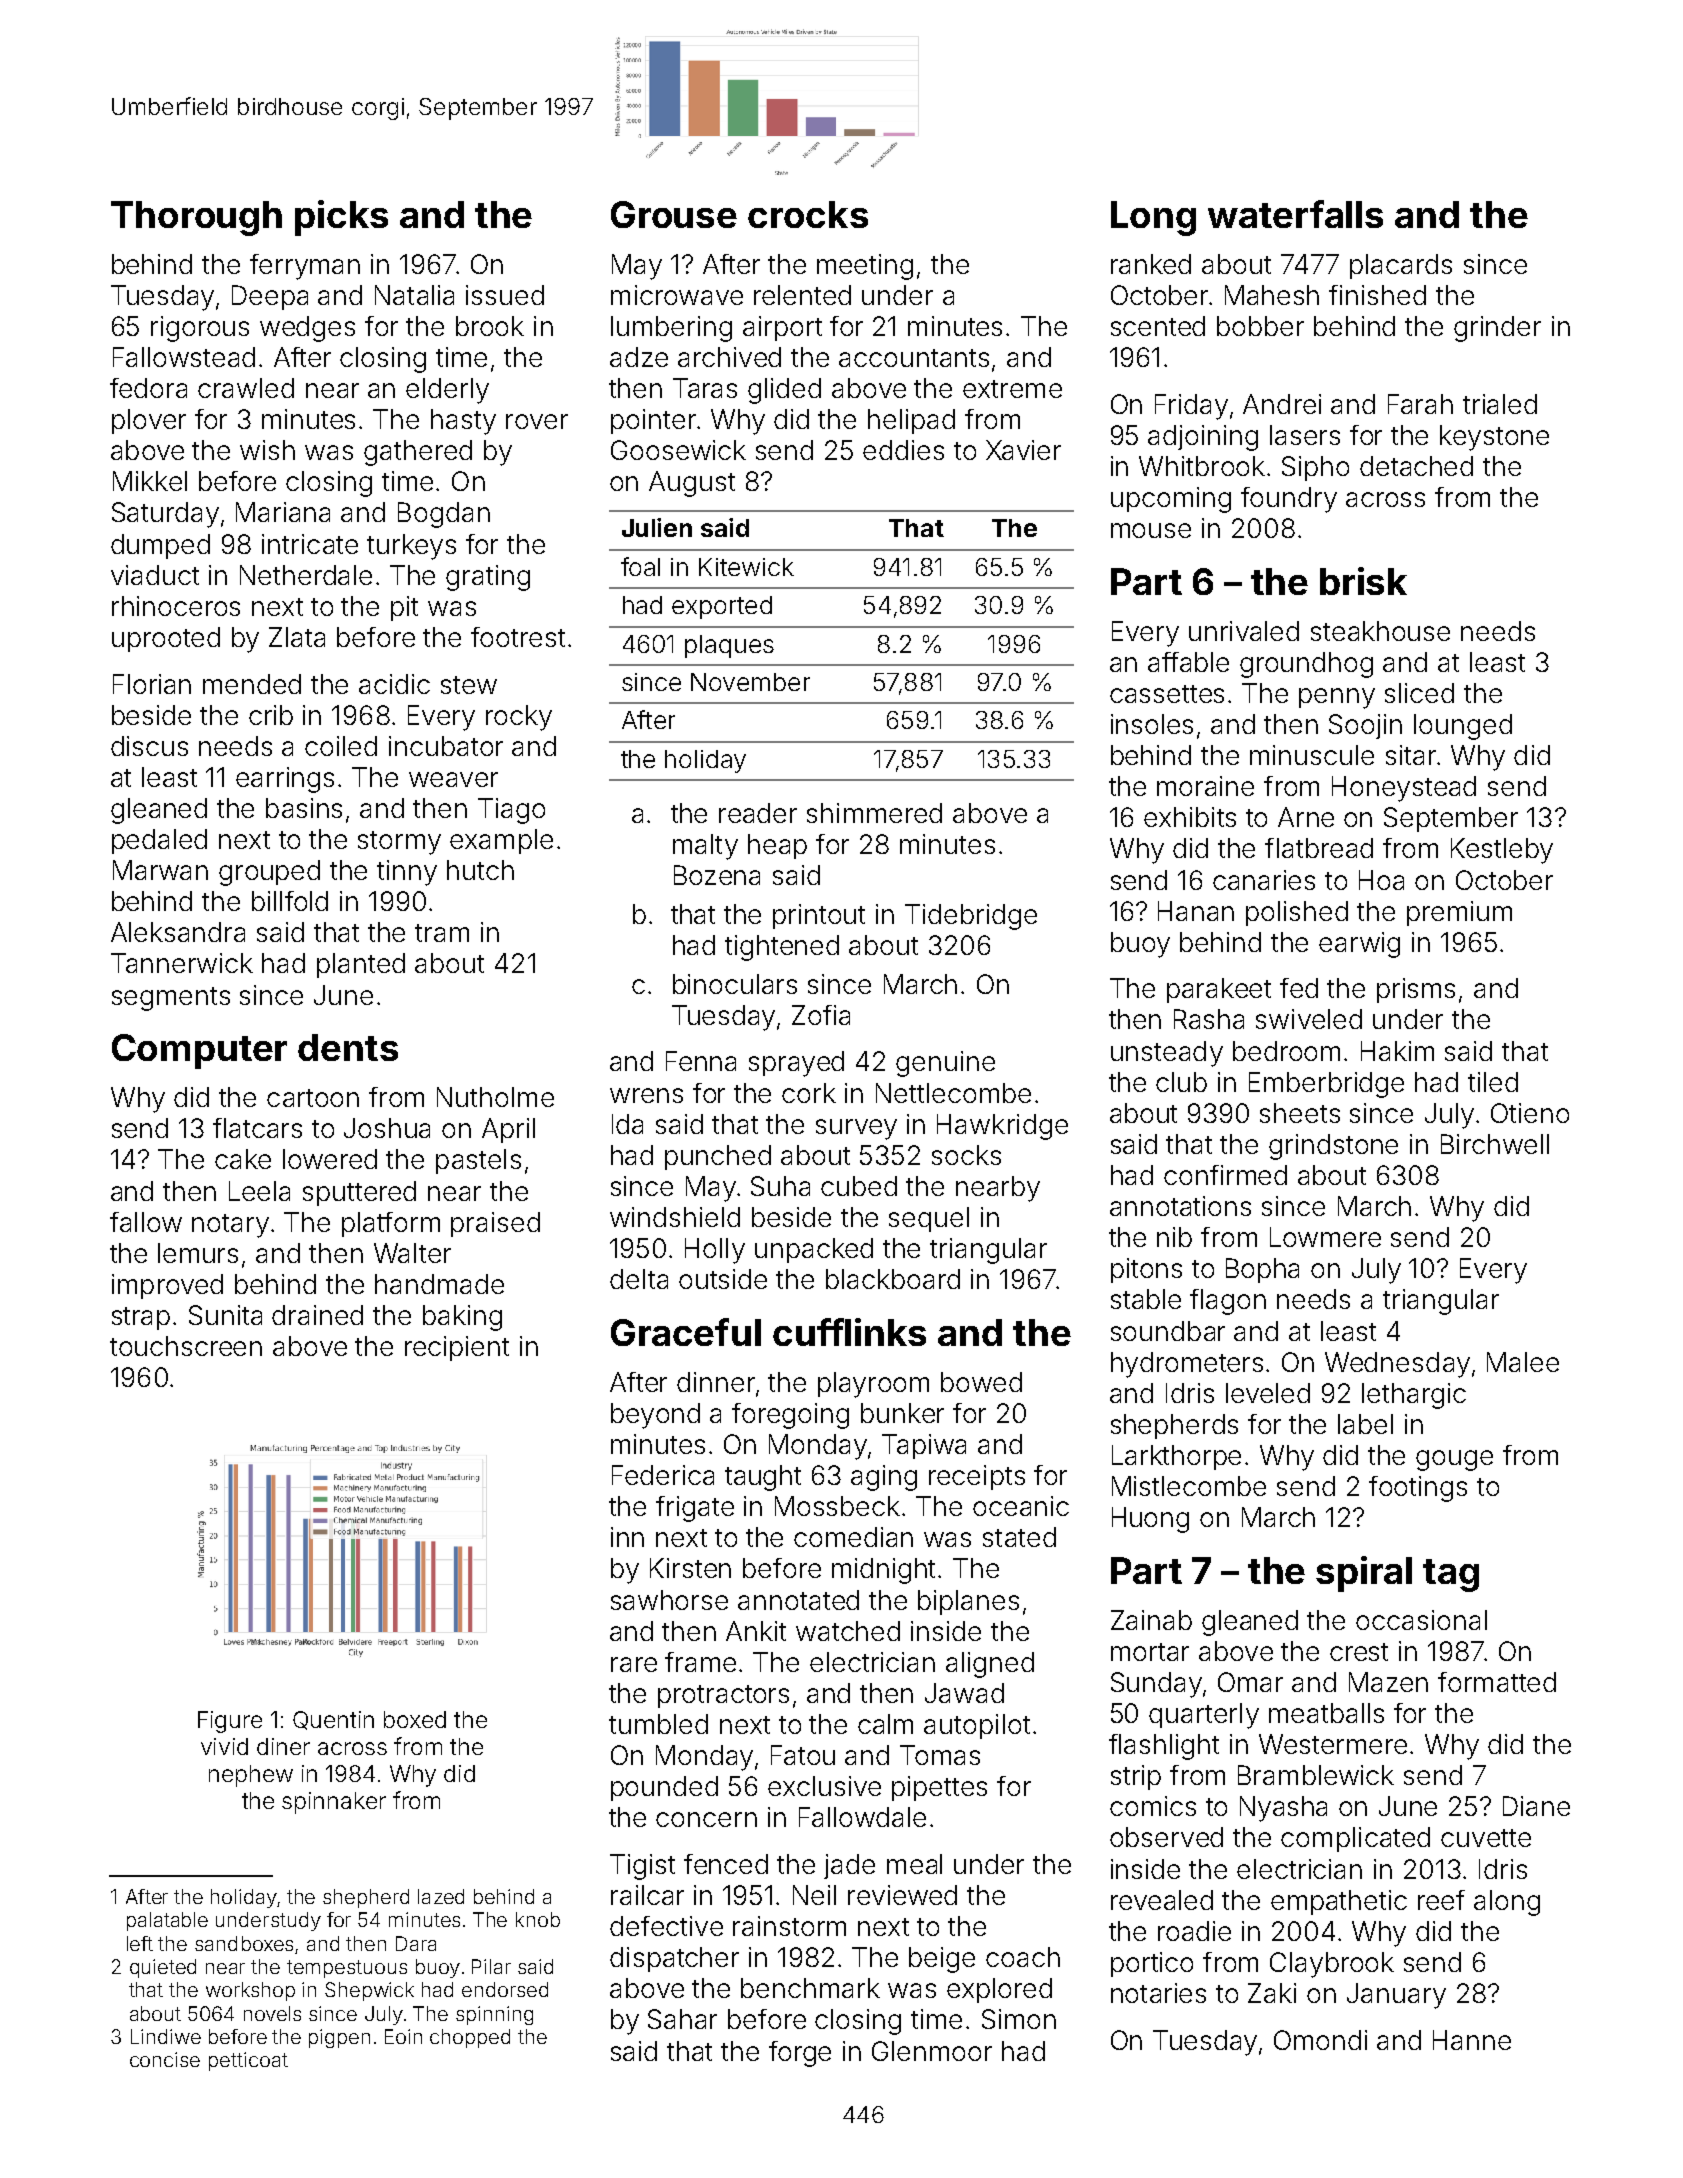  What do you see at coordinates (1463, 727) in the screenshot?
I see `lounged` at bounding box center [1463, 727].
